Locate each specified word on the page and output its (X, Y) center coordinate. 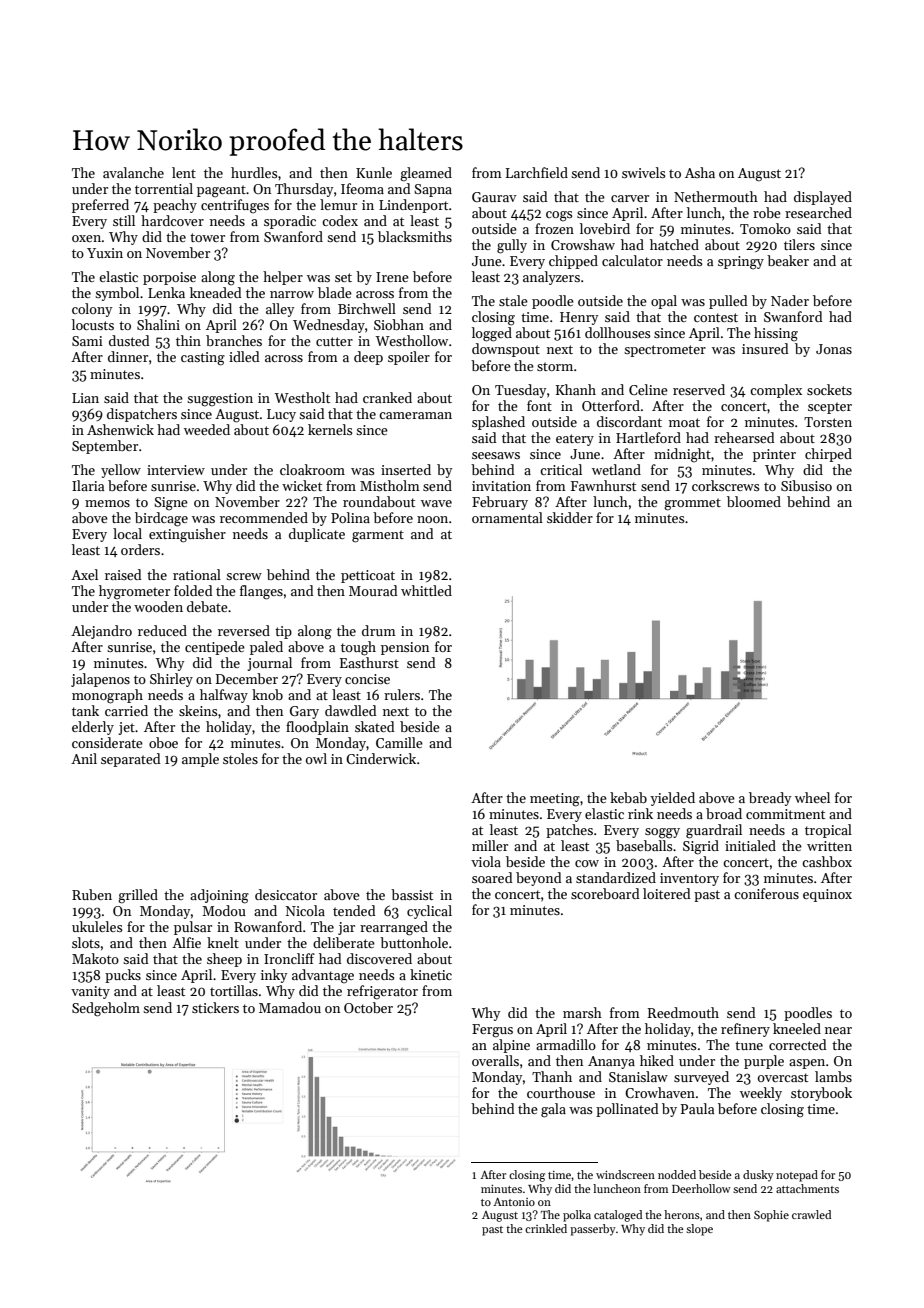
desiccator (286, 894)
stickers (215, 1007)
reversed (244, 630)
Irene (392, 277)
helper (283, 278)
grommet (692, 504)
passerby (593, 1230)
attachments (807, 1188)
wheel (812, 797)
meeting (555, 800)
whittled (426, 590)
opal (664, 302)
